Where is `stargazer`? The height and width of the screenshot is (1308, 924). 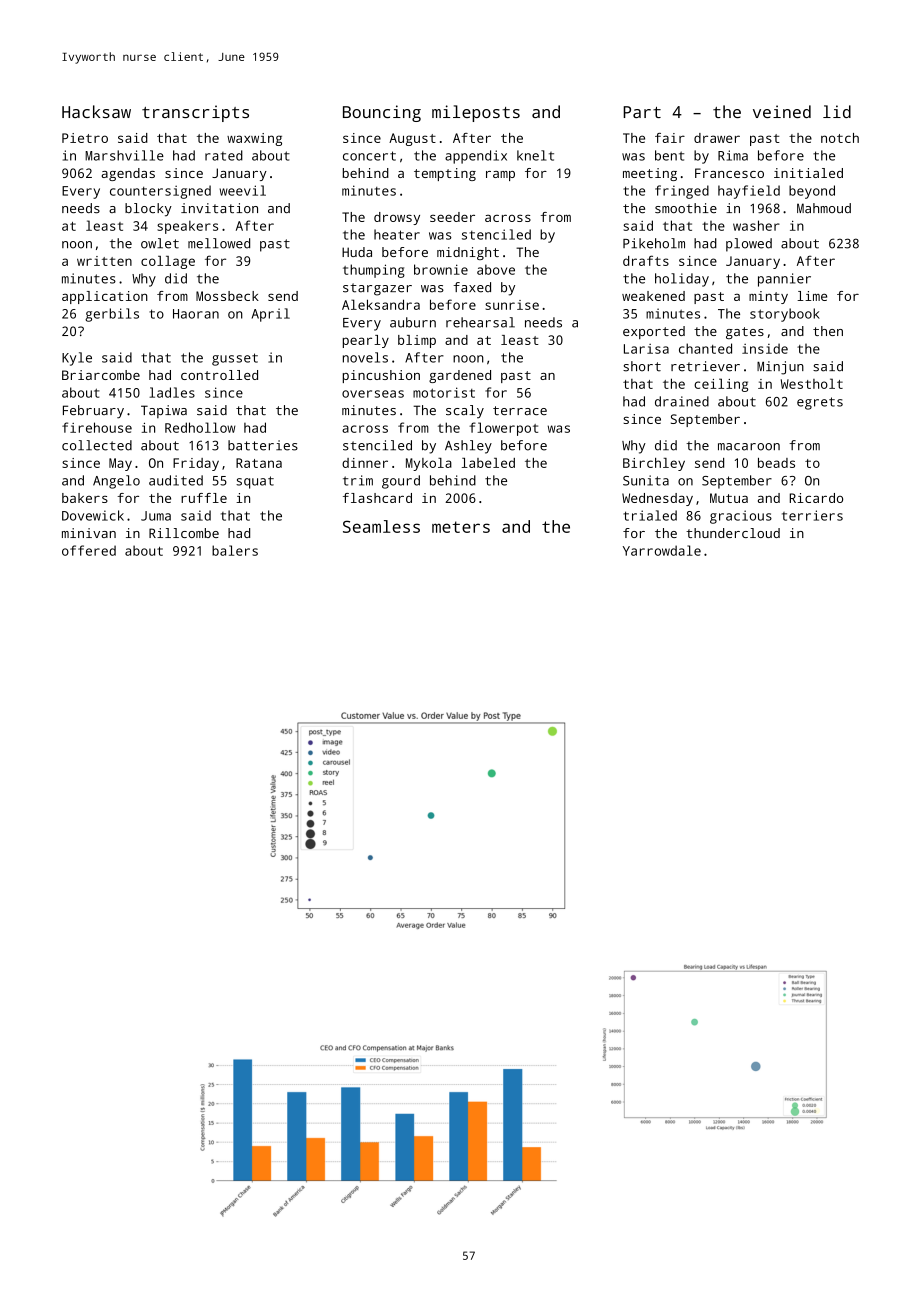
stargazer is located at coordinates (377, 289).
